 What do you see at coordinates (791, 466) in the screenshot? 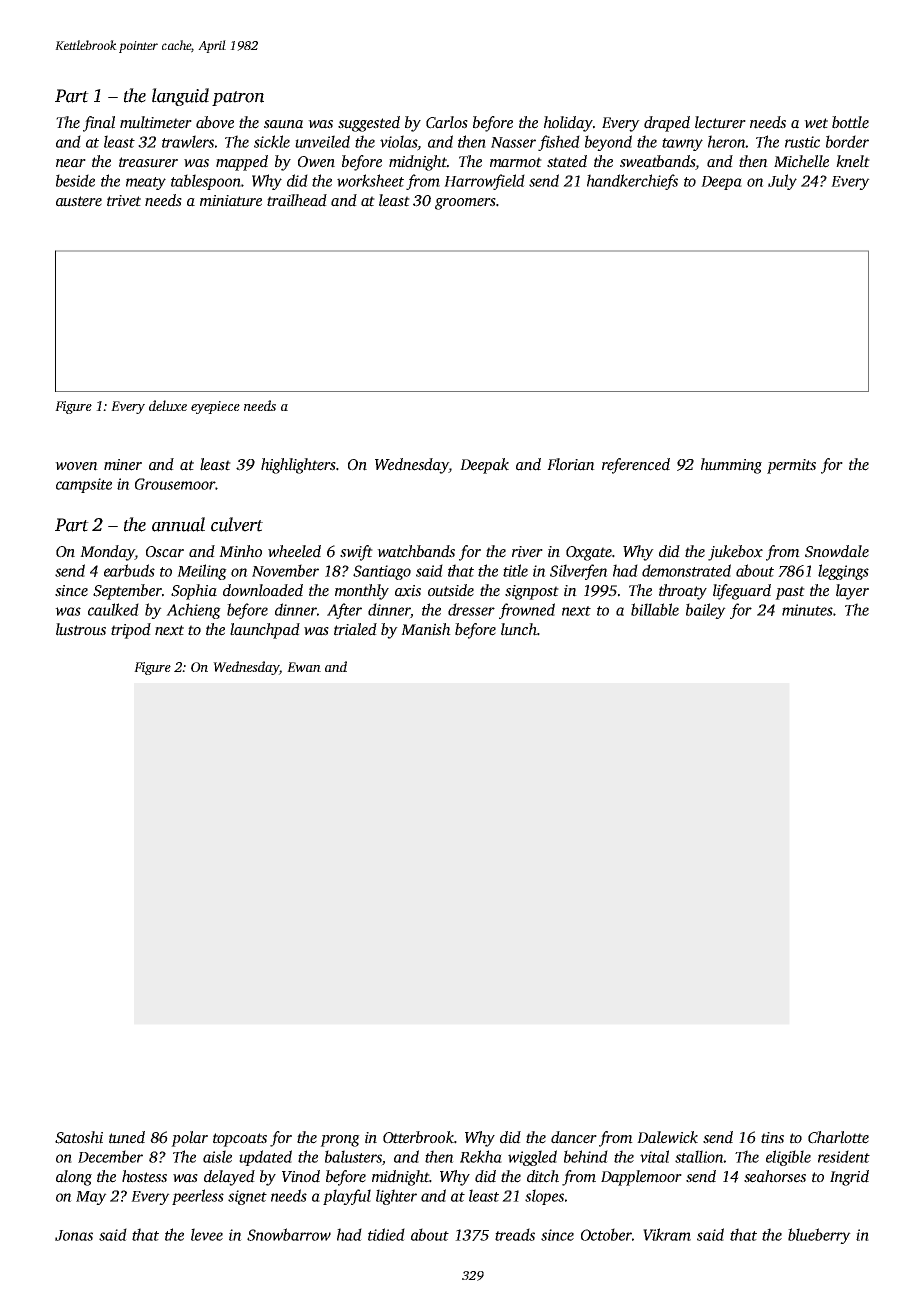
I see `permits` at bounding box center [791, 466].
